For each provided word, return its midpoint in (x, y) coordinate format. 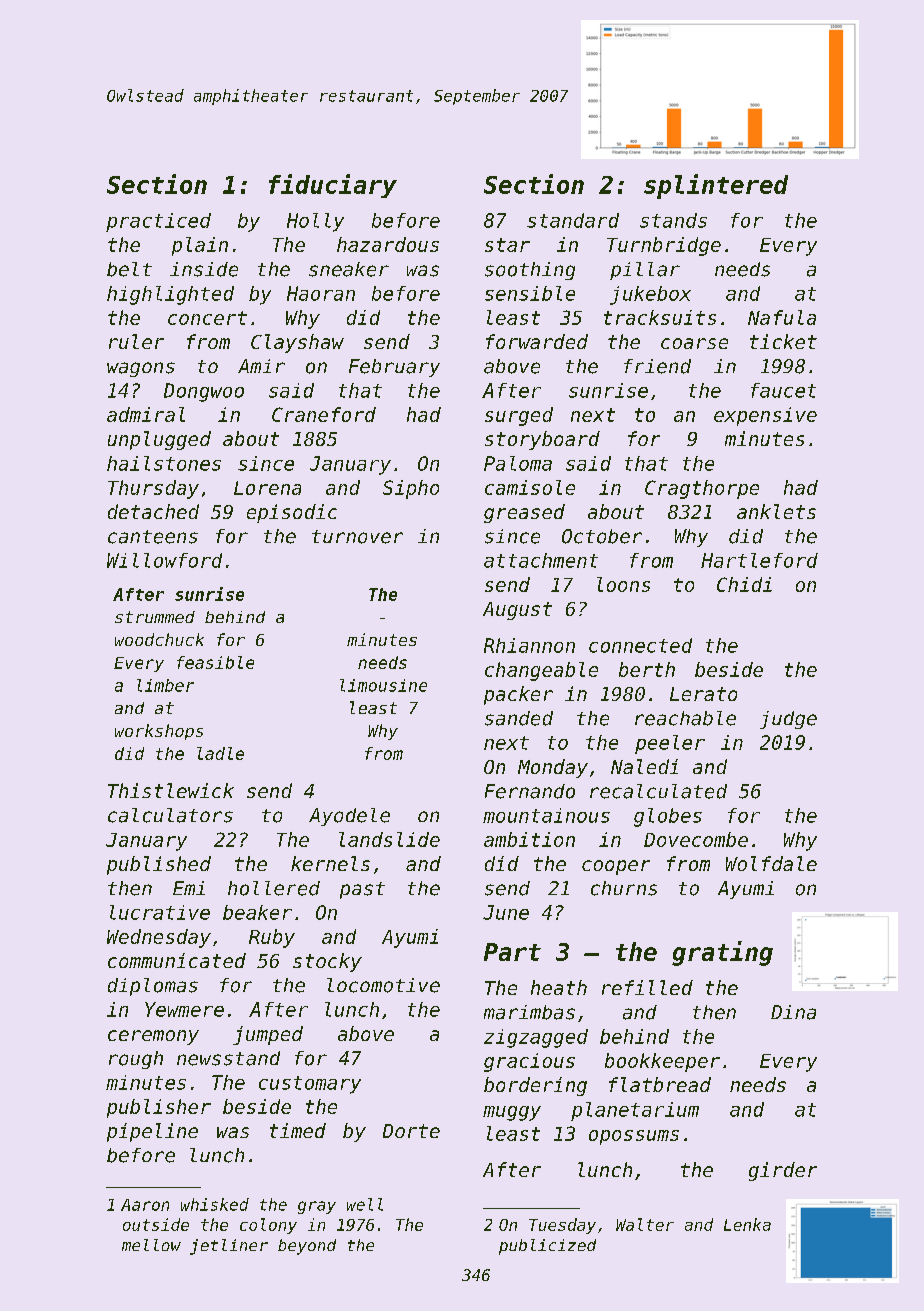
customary (310, 1085)
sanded (519, 718)
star (507, 245)
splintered (716, 186)
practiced (158, 222)
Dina (793, 1012)
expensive (765, 416)
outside (156, 1224)
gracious (529, 1062)
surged (519, 416)
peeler (670, 744)
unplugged (159, 440)
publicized (547, 1247)
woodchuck (159, 639)
